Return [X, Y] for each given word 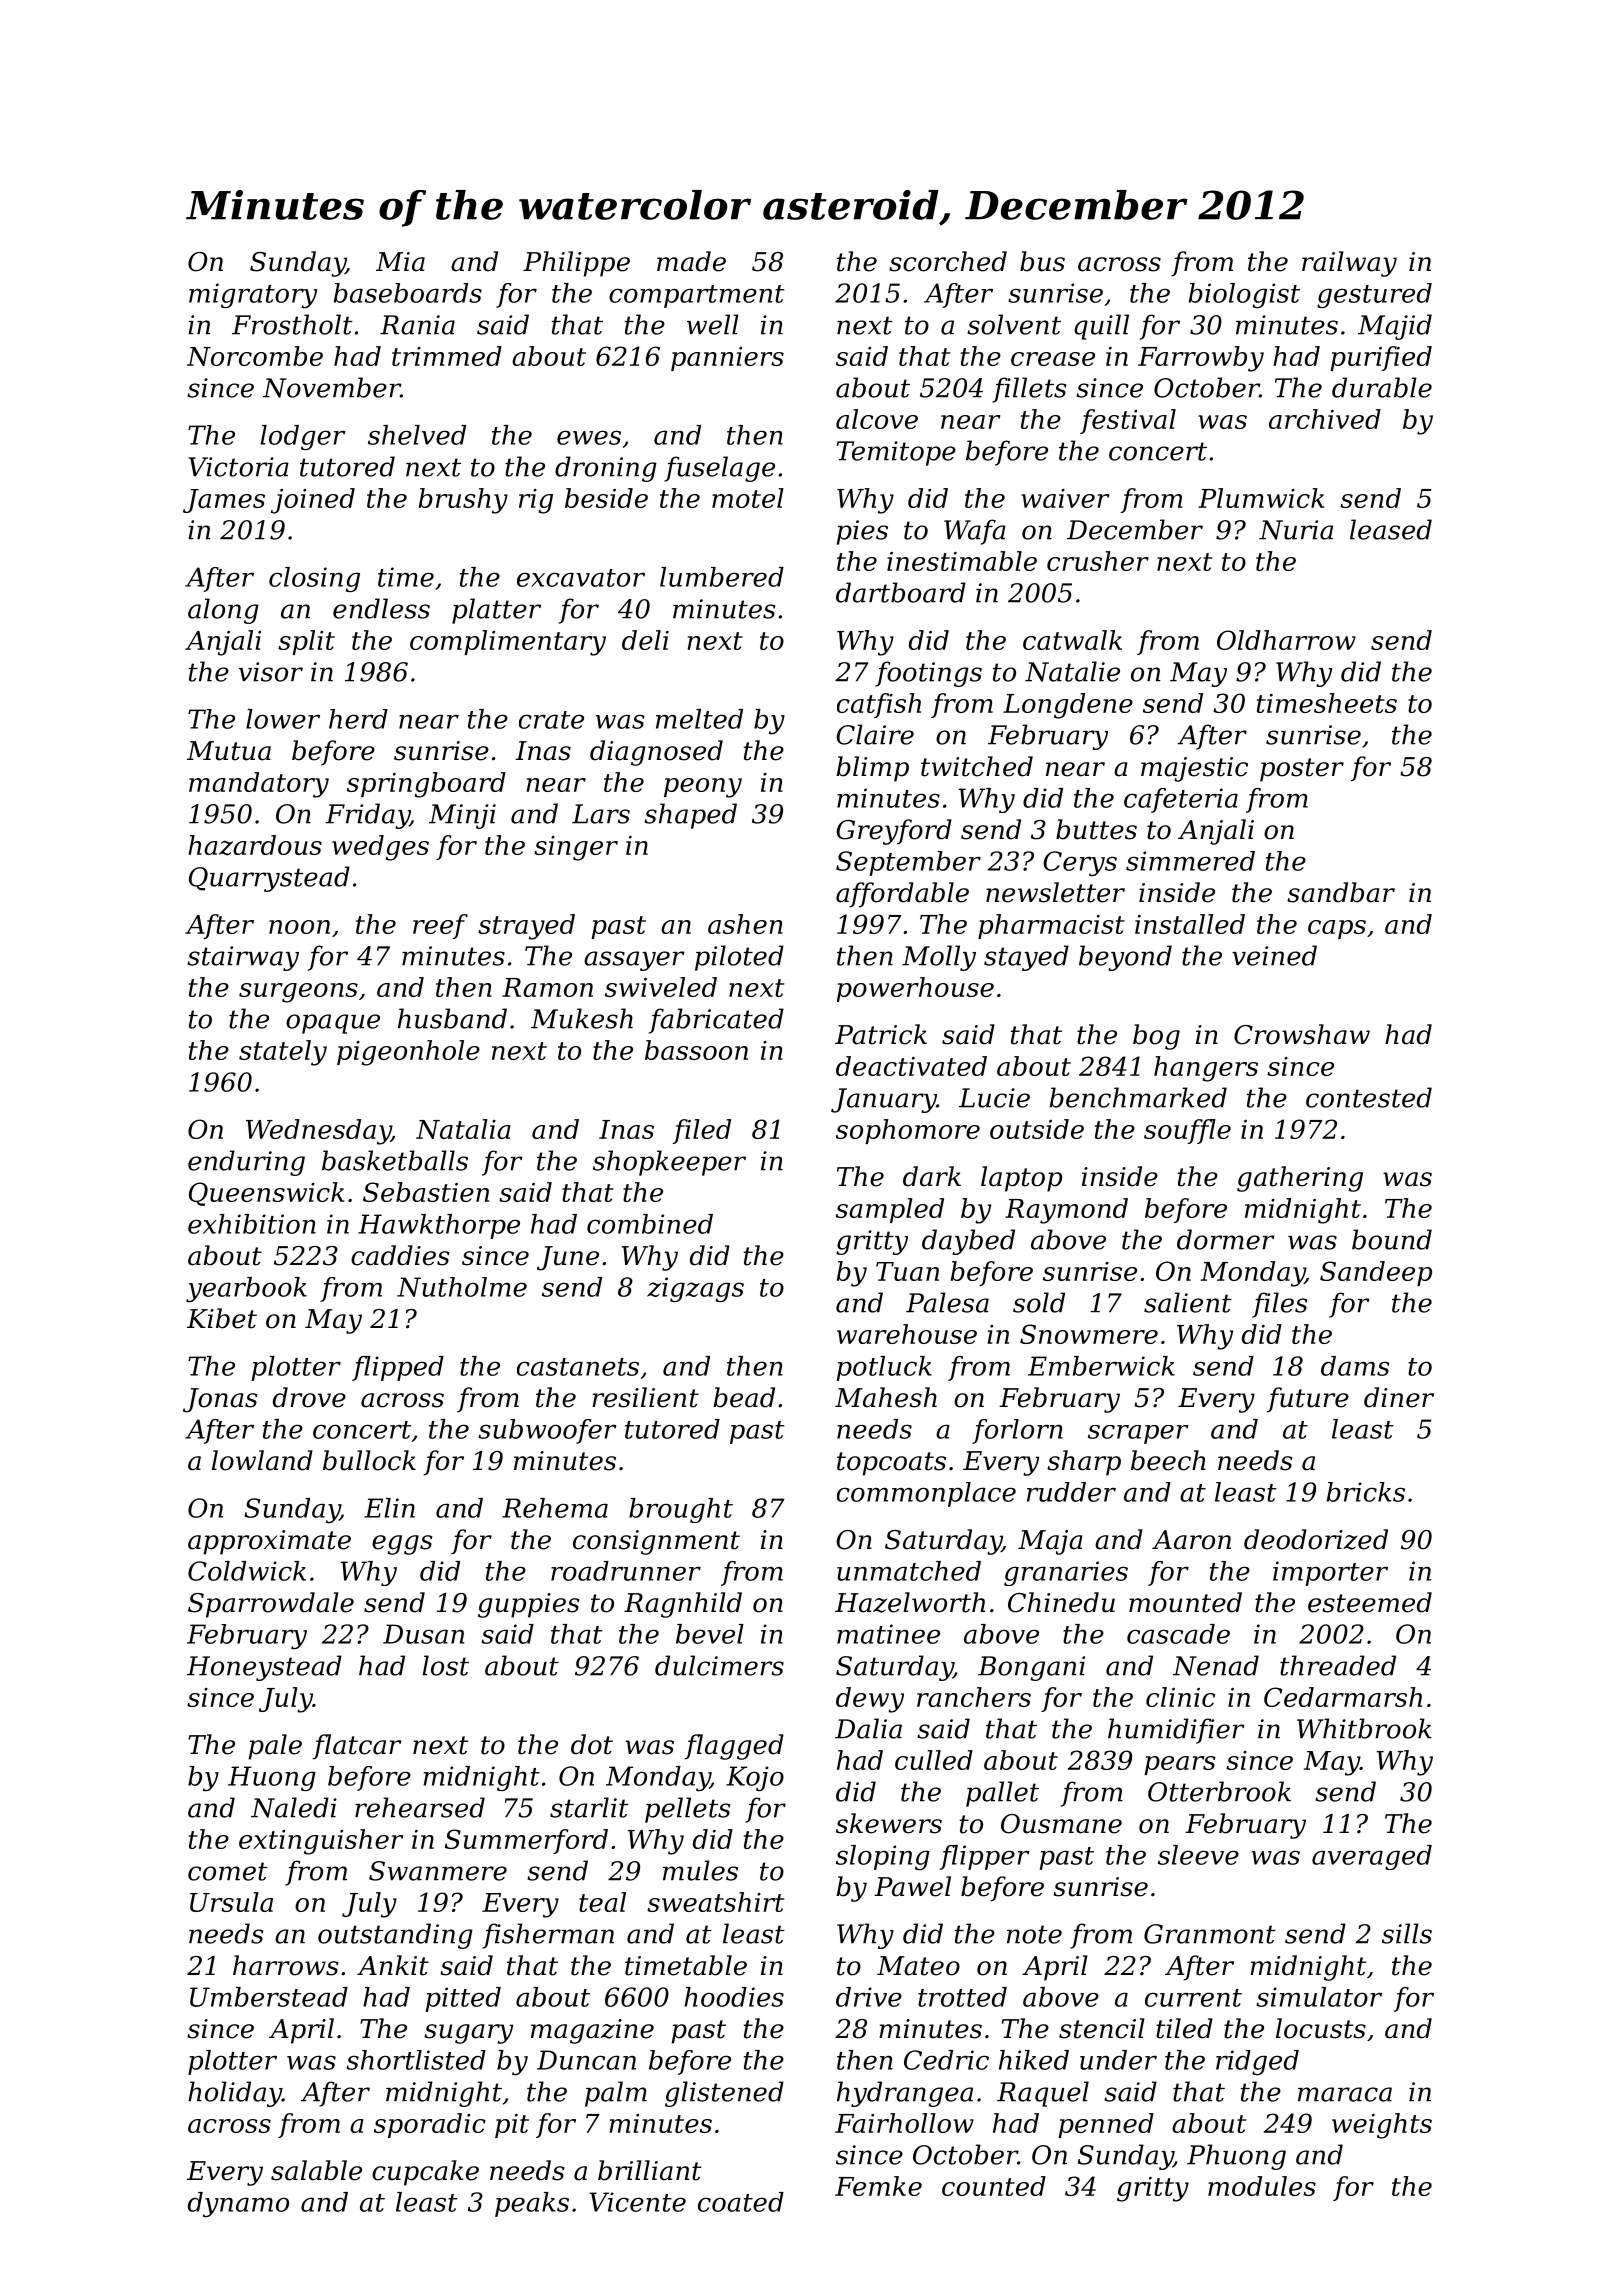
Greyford [894, 832]
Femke [878, 2186]
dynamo [238, 2204]
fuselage [719, 469]
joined [313, 501]
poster [1302, 770]
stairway [243, 958]
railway [1349, 264]
